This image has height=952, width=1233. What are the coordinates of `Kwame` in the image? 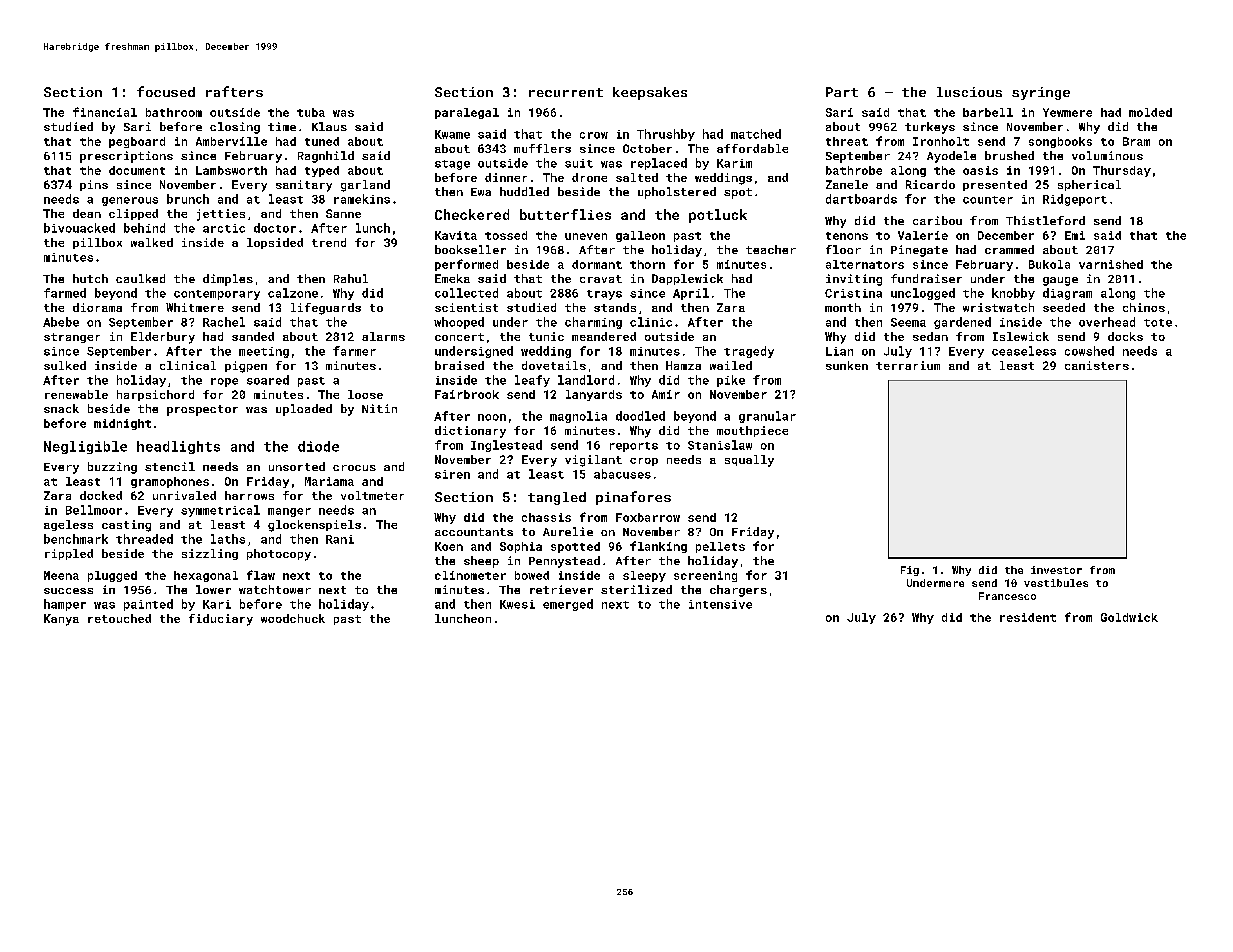 It's located at (452, 134).
